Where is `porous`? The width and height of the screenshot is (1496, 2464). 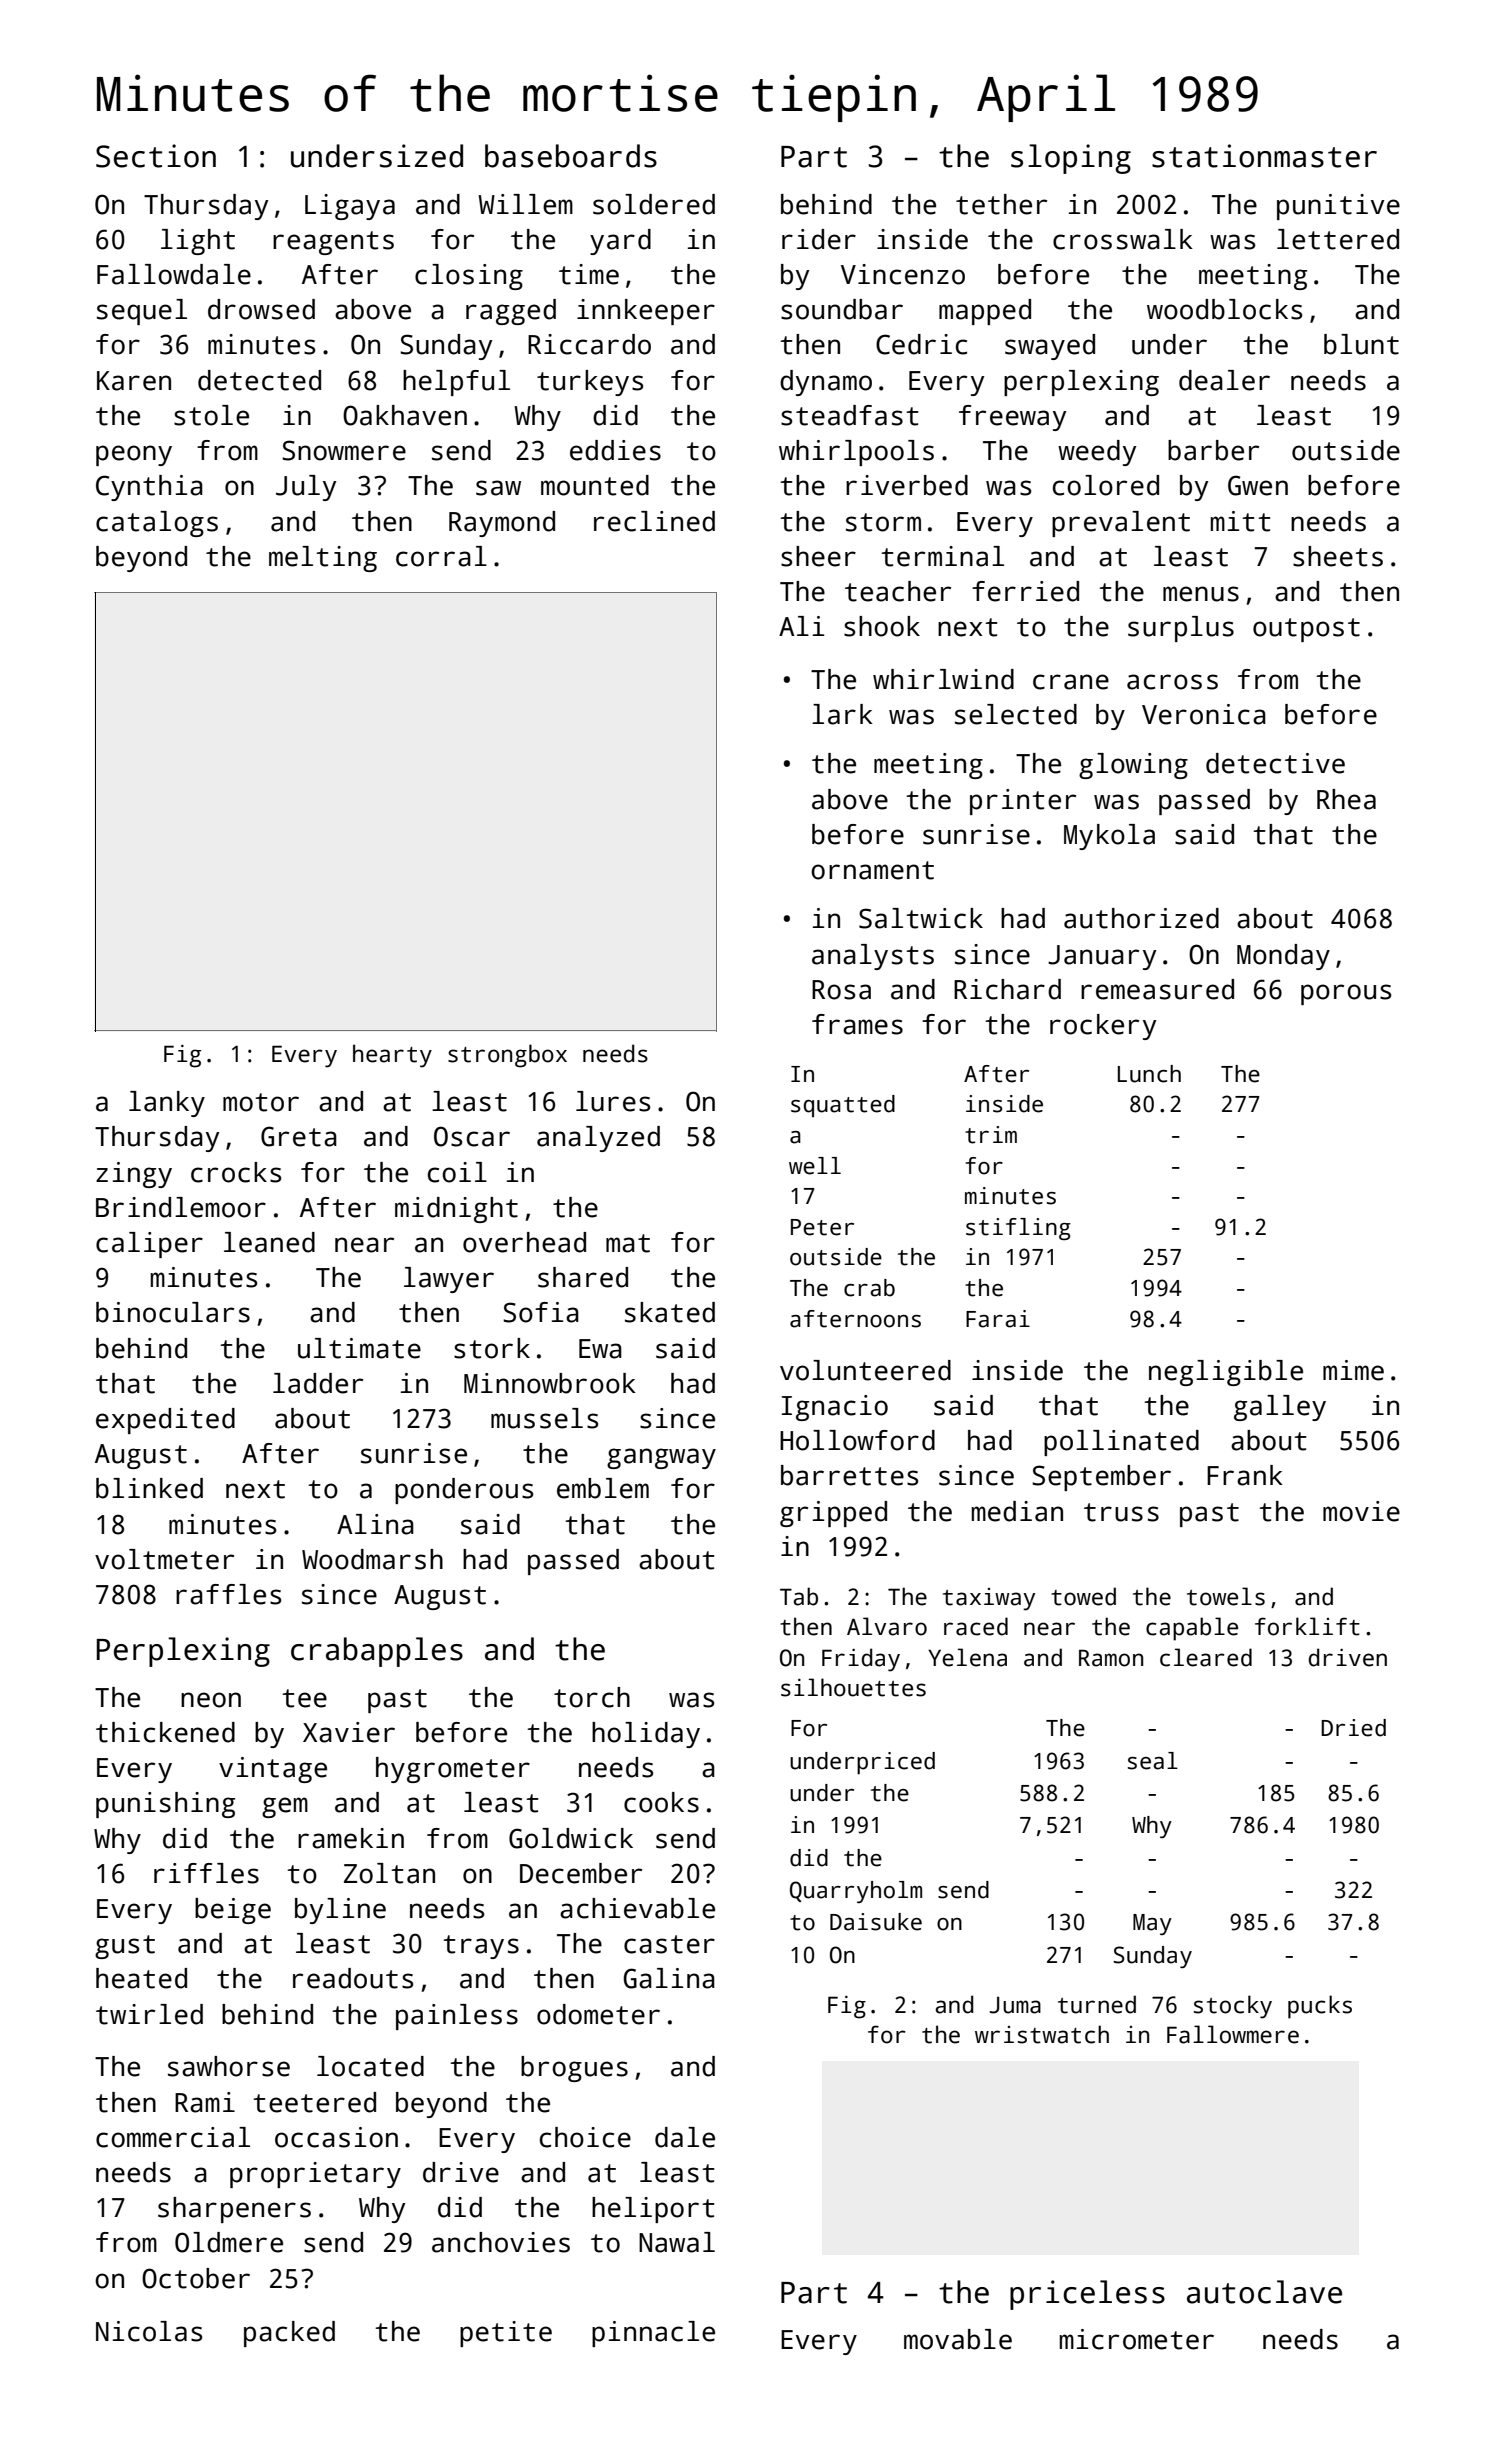 porous is located at coordinates (1346, 994).
